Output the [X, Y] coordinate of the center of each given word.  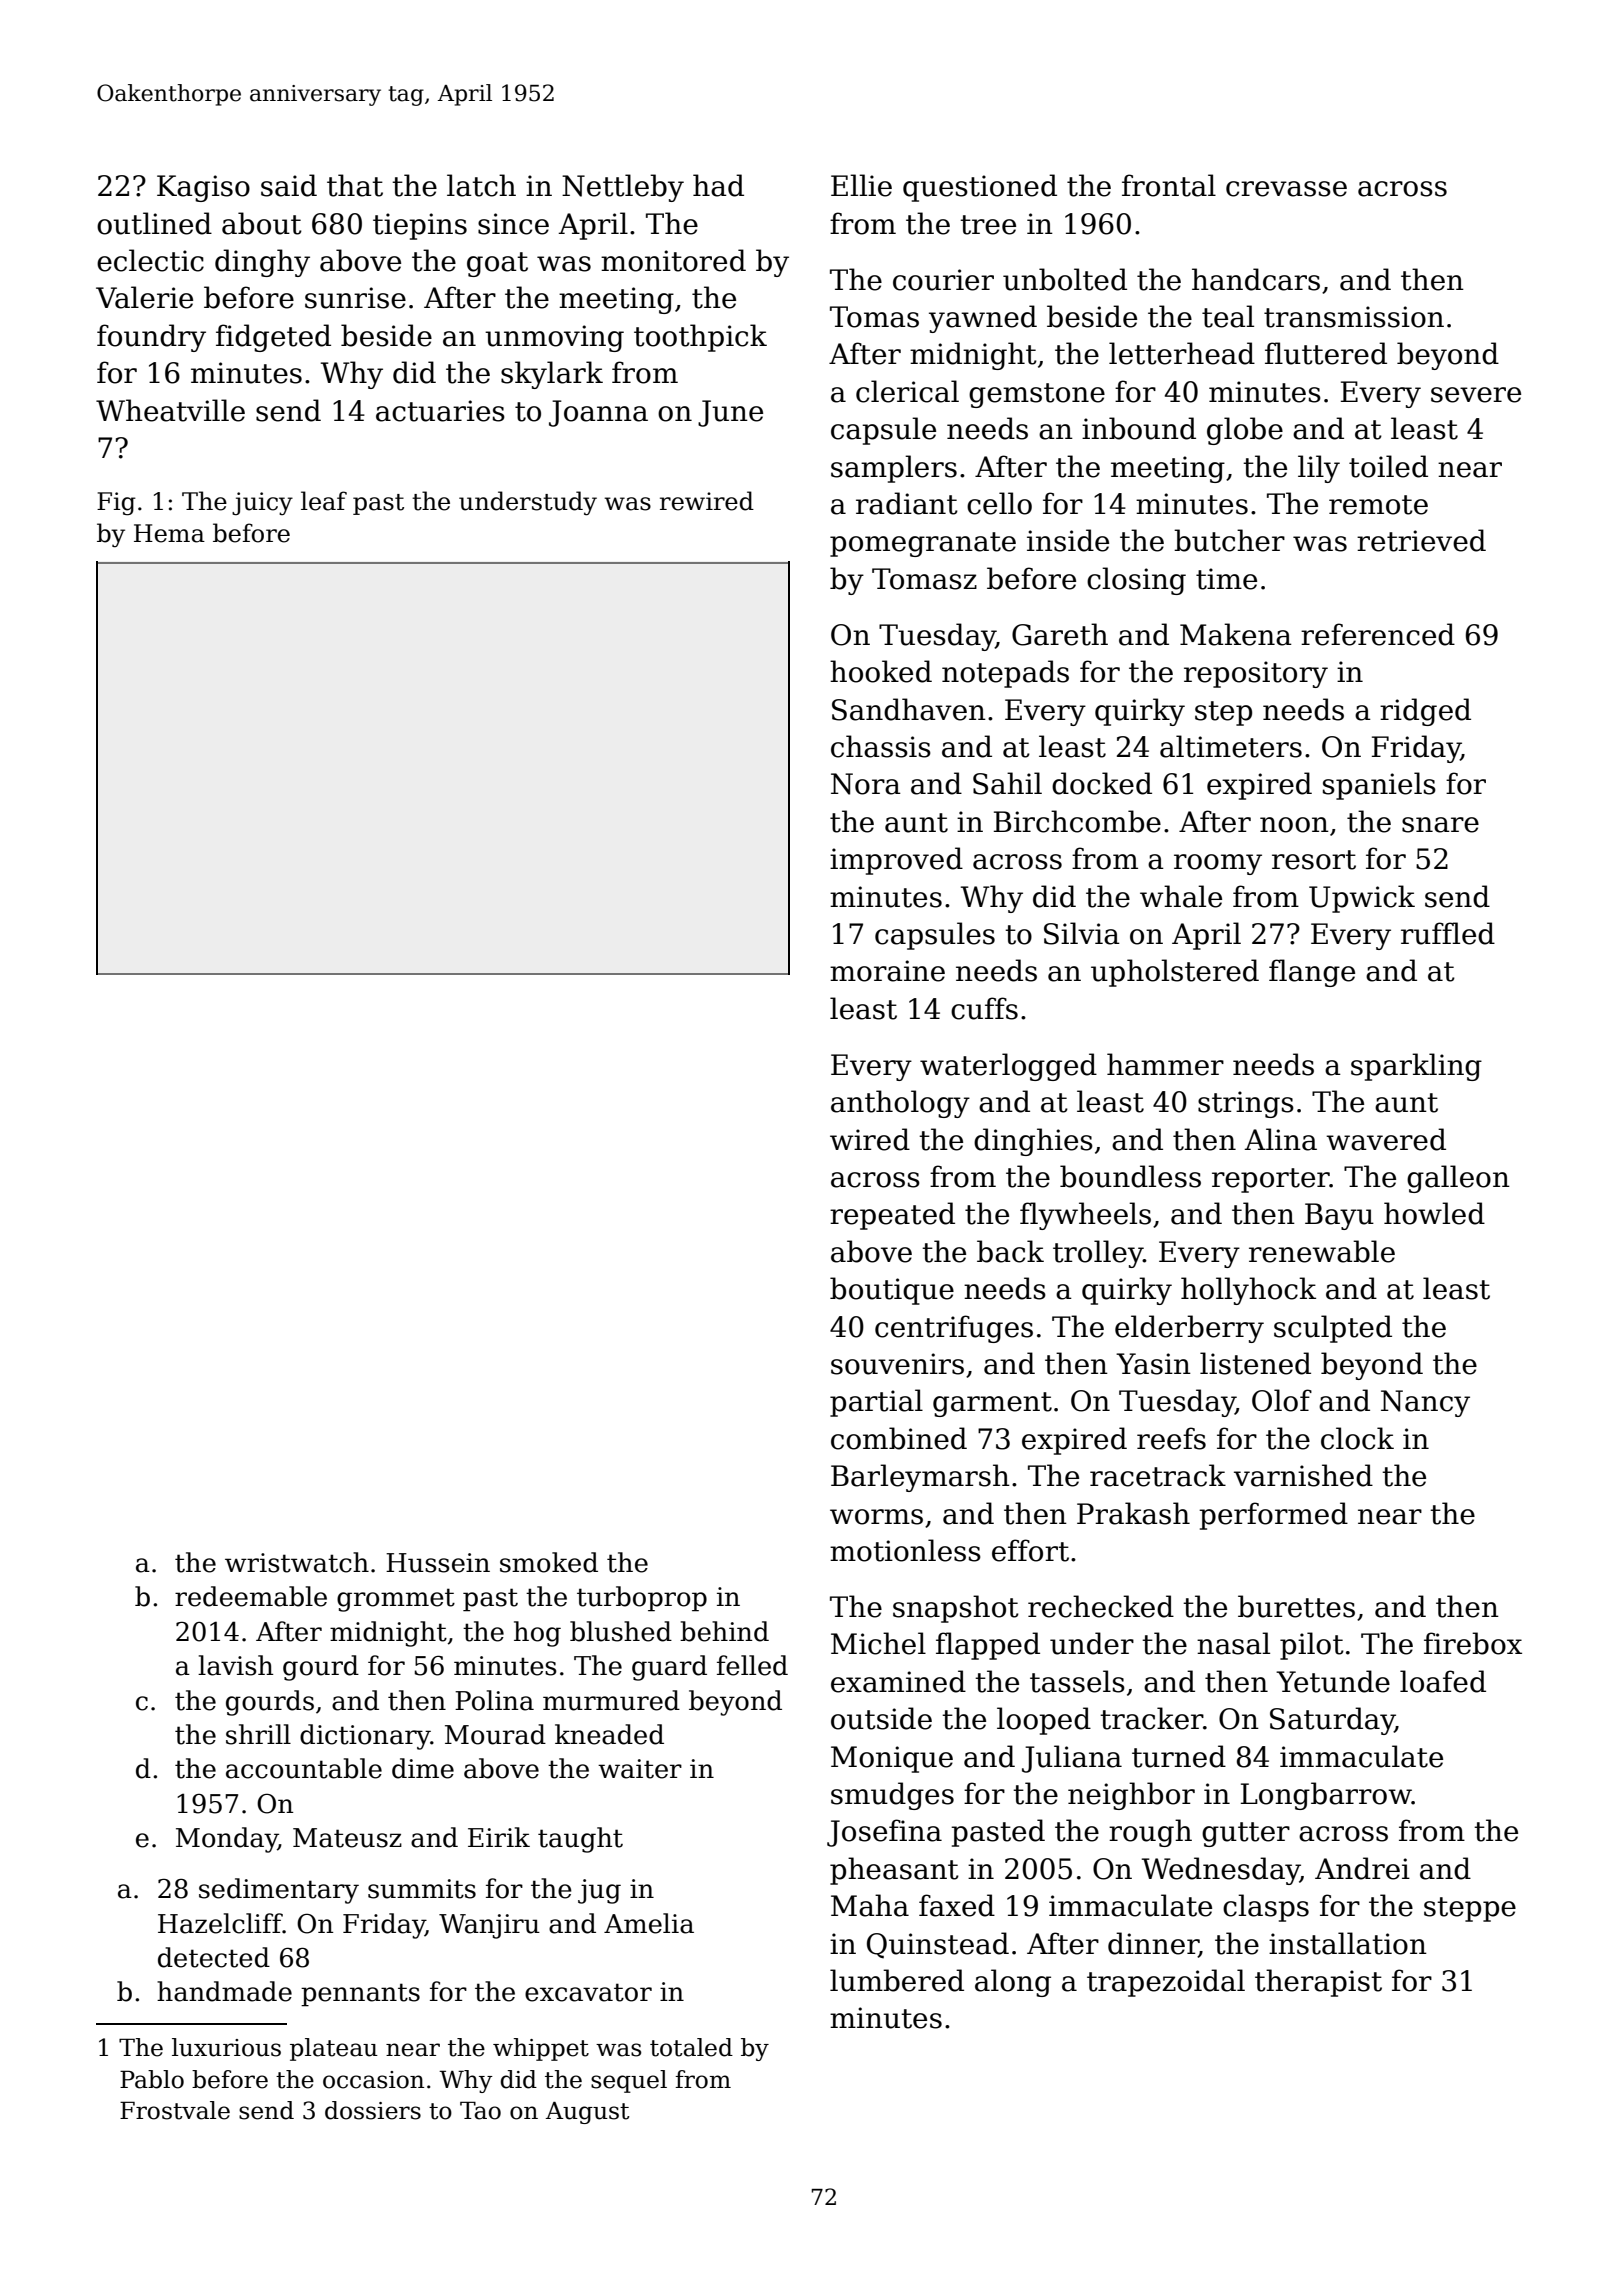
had [718, 185]
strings [1246, 1104]
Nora [866, 784]
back [1010, 1251]
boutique [892, 1291]
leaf [324, 501]
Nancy [1425, 1403]
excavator [588, 1992]
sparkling [1416, 1067]
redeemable [251, 1596]
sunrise [355, 298]
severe [1476, 395]
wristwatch [297, 1562]
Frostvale [175, 2110]
